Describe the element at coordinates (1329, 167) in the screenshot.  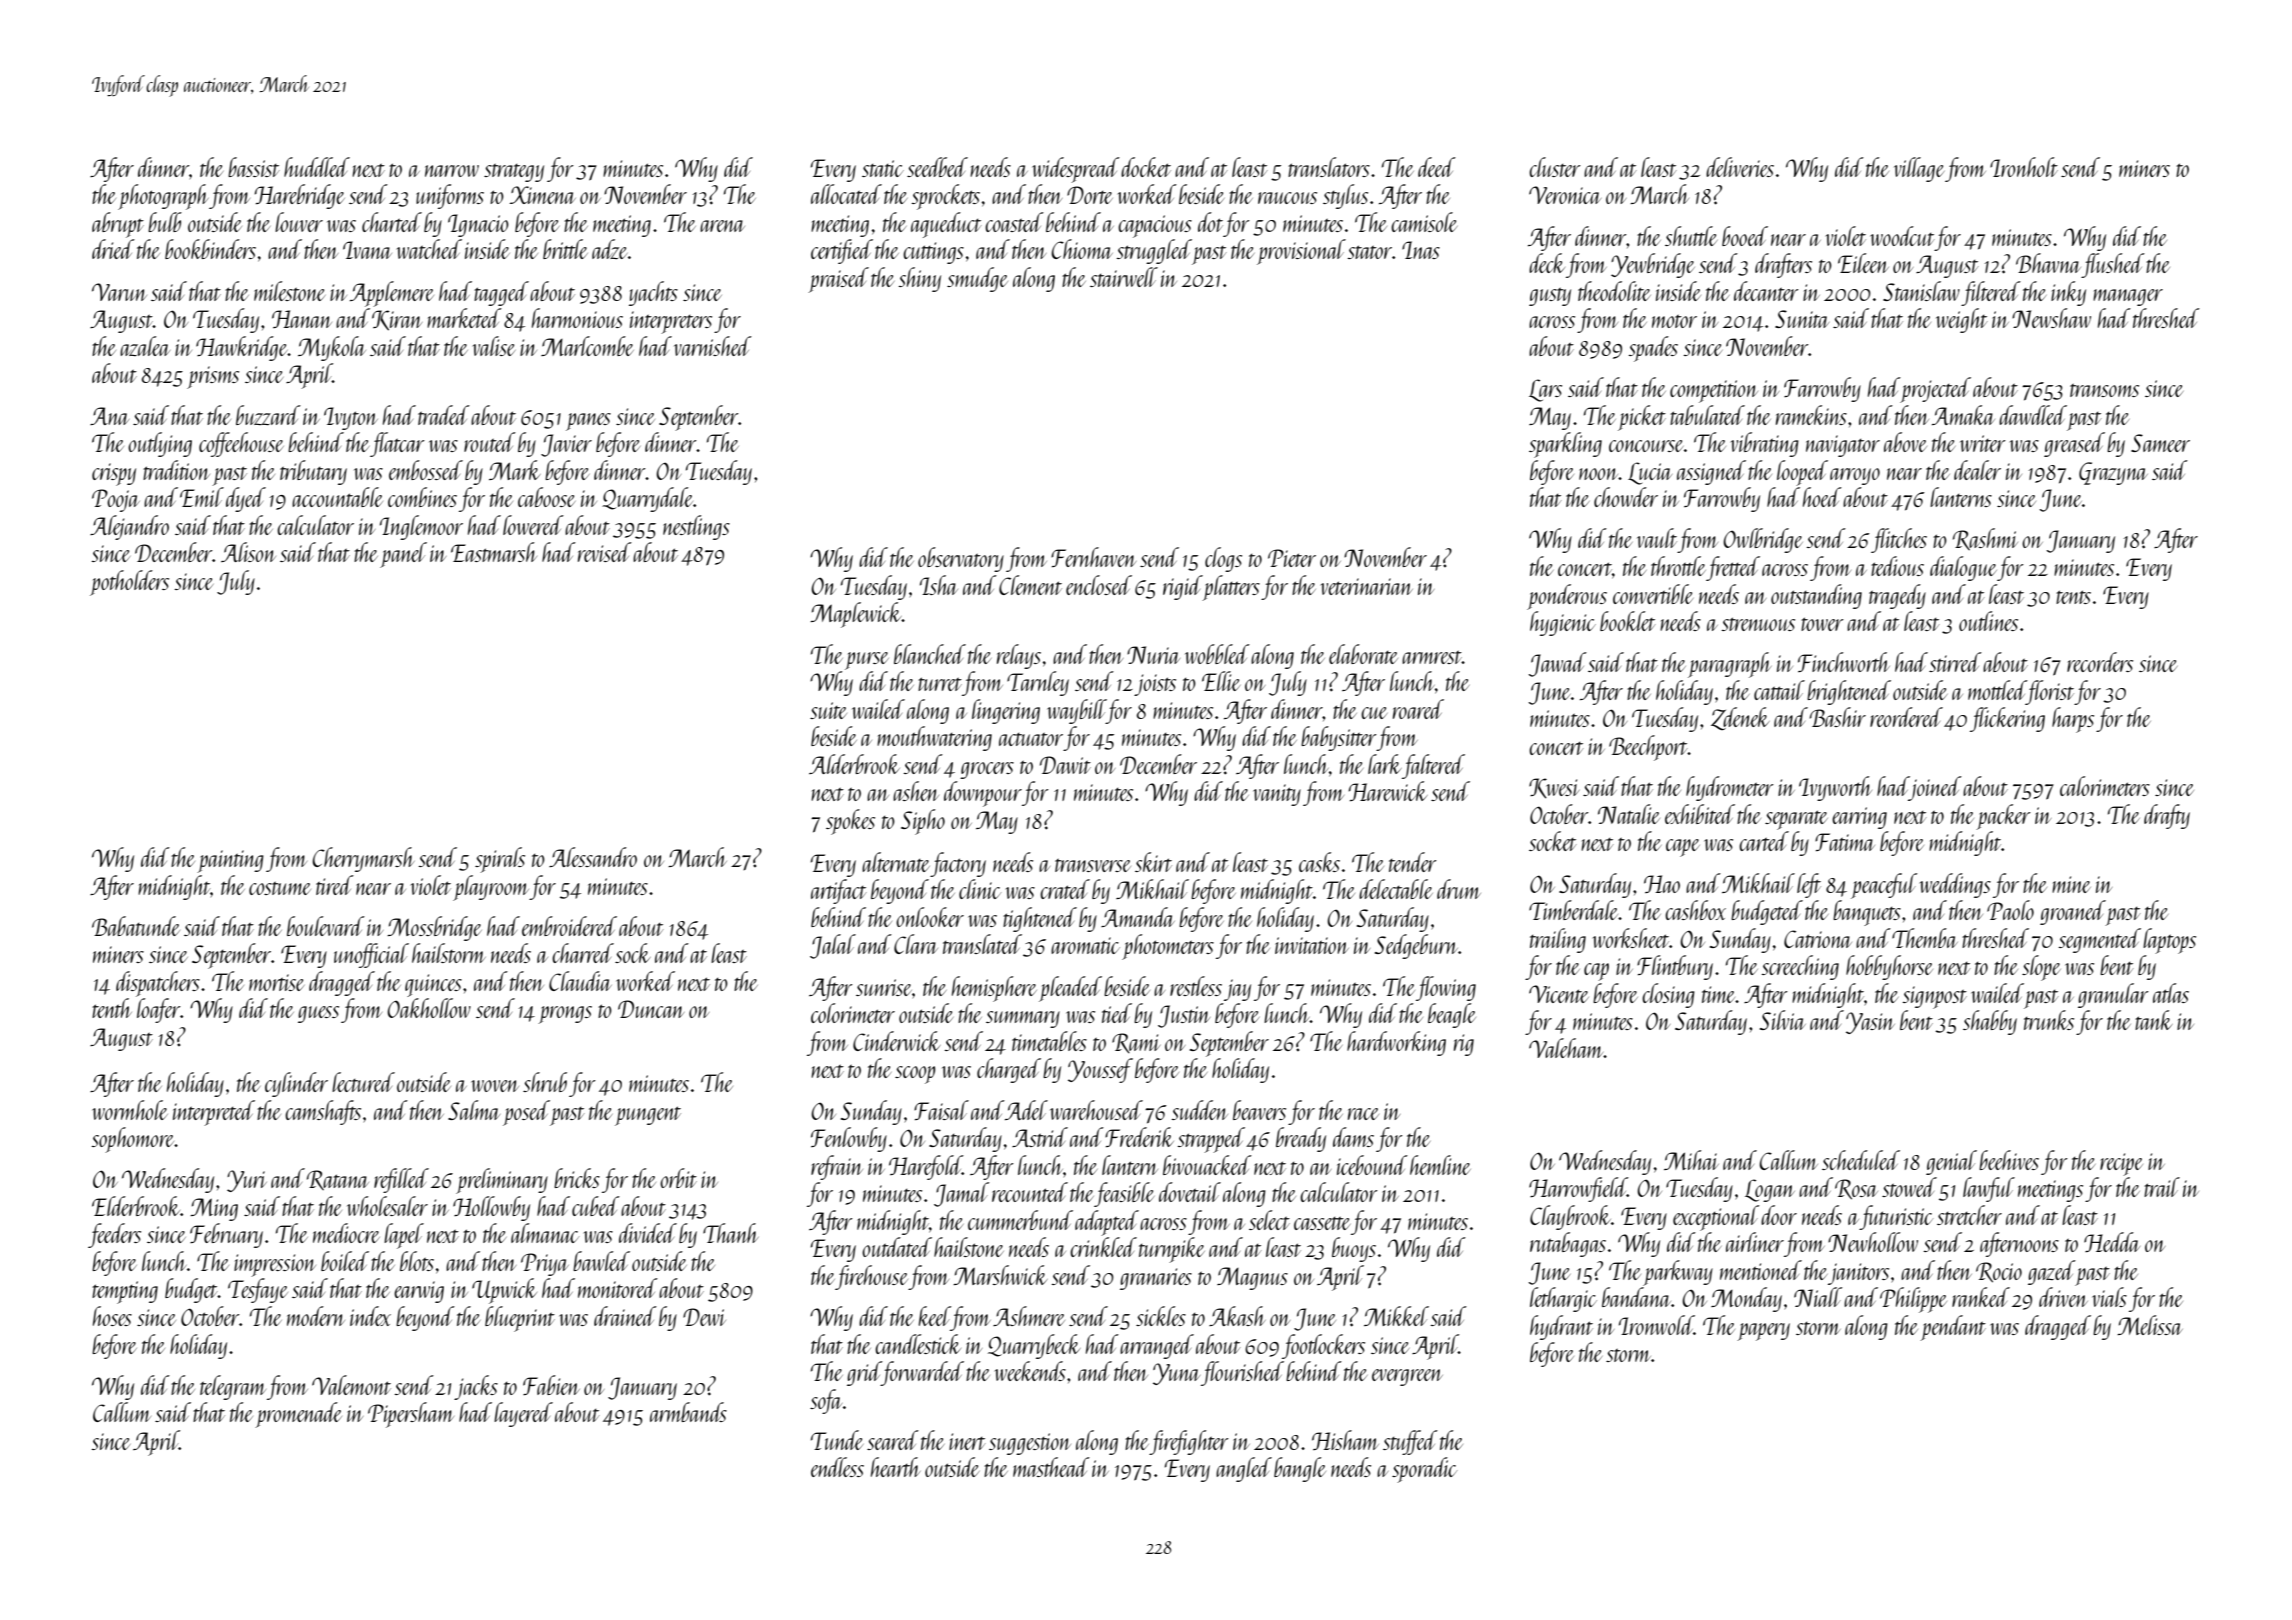
I see `translators` at that location.
